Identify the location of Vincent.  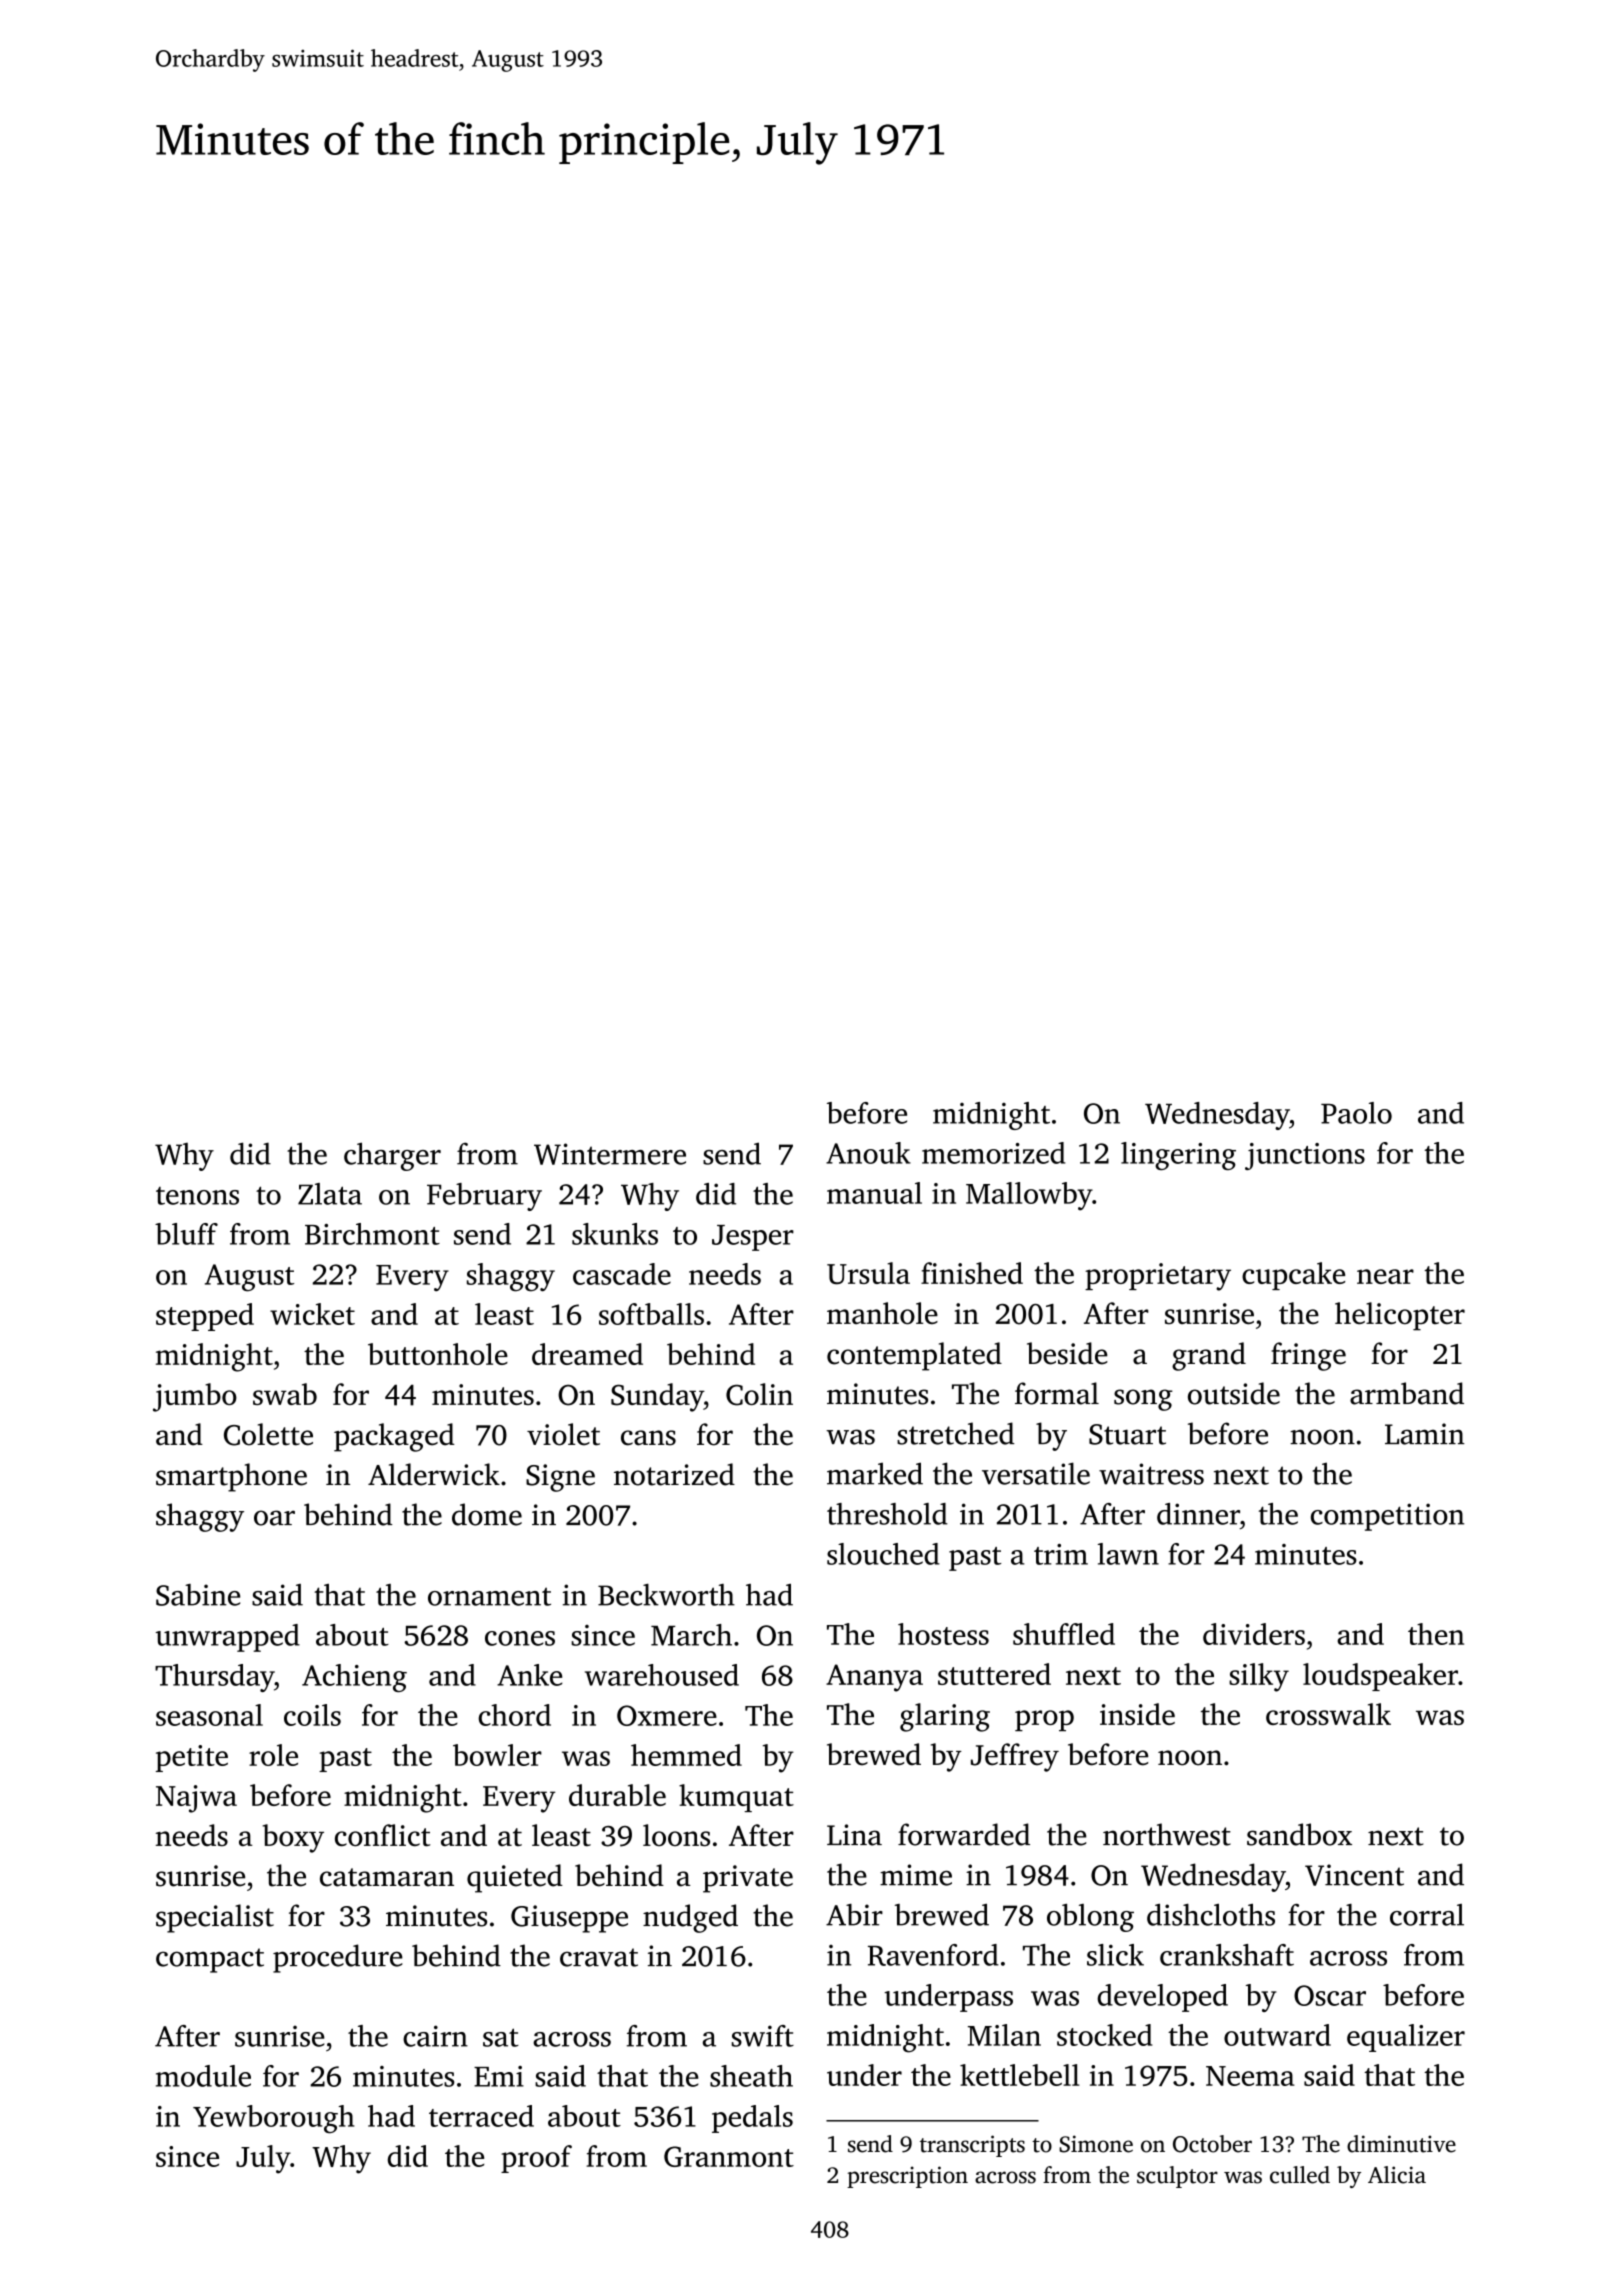
(1354, 1875).
